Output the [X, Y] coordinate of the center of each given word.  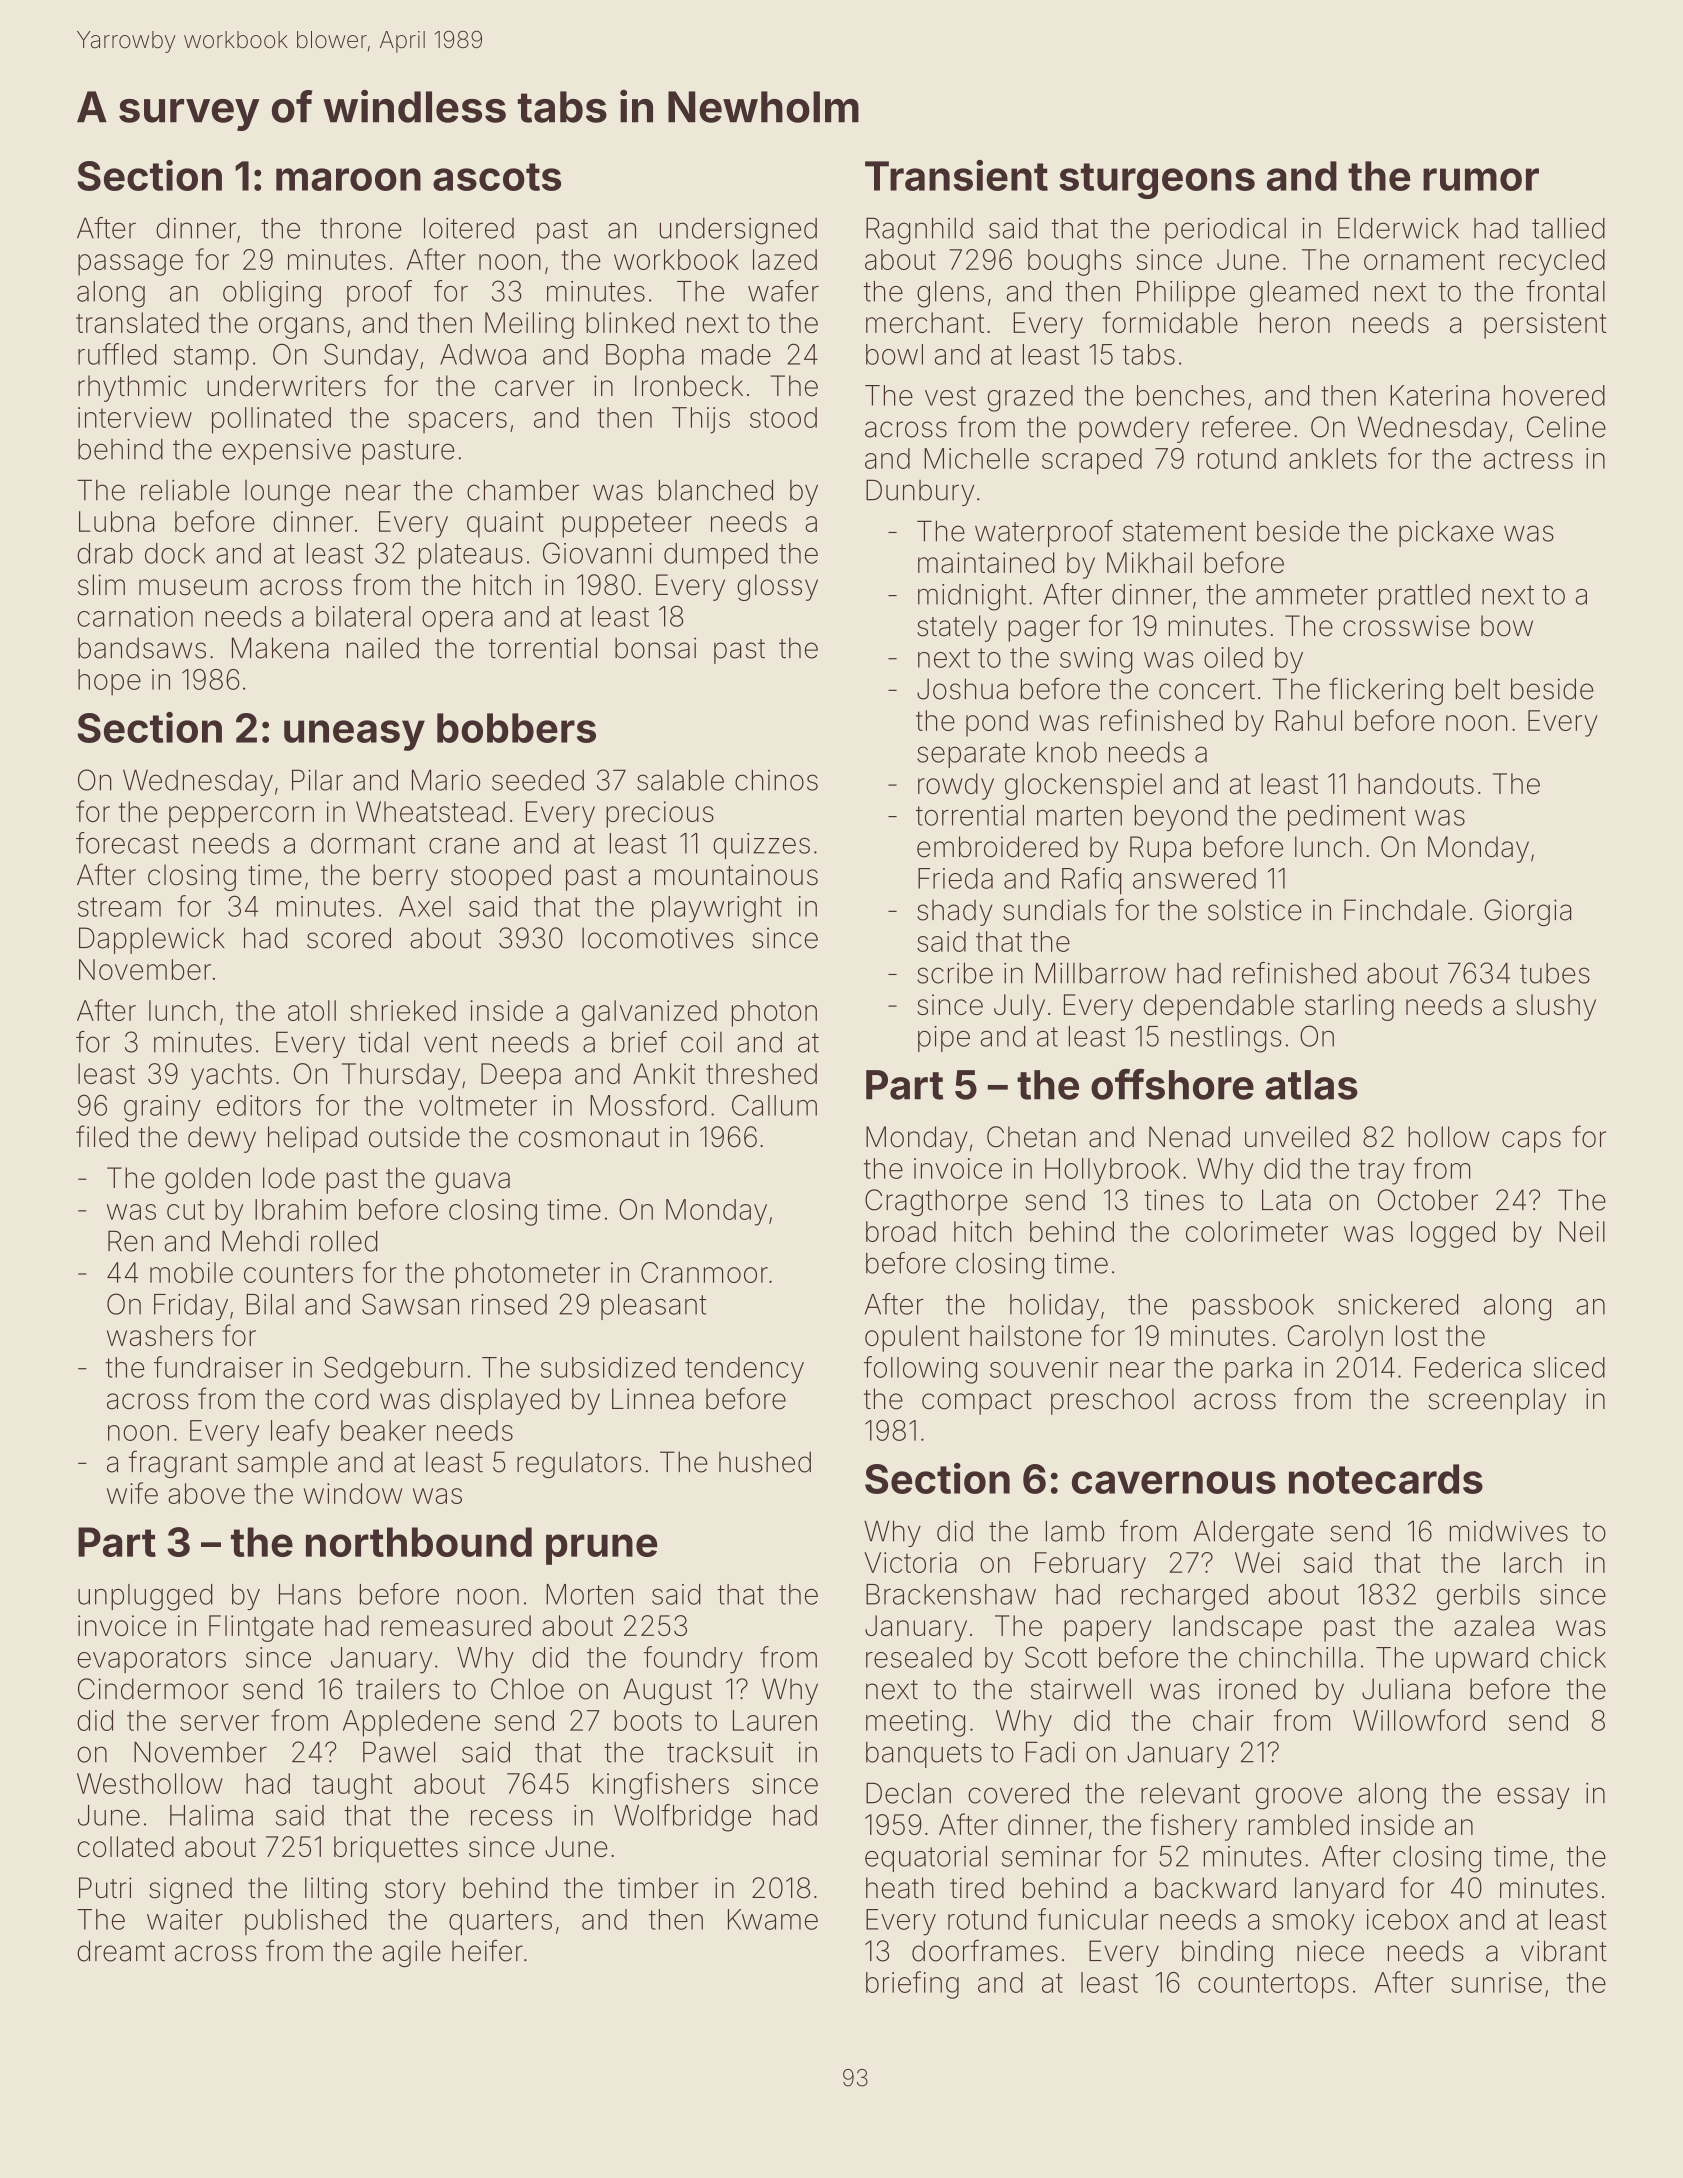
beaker [383, 1430]
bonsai [655, 648]
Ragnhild [919, 231]
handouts [1416, 783]
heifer [487, 1950]
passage [130, 265]
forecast [127, 843]
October [1428, 1200]
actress [1528, 459]
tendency [744, 1370]
